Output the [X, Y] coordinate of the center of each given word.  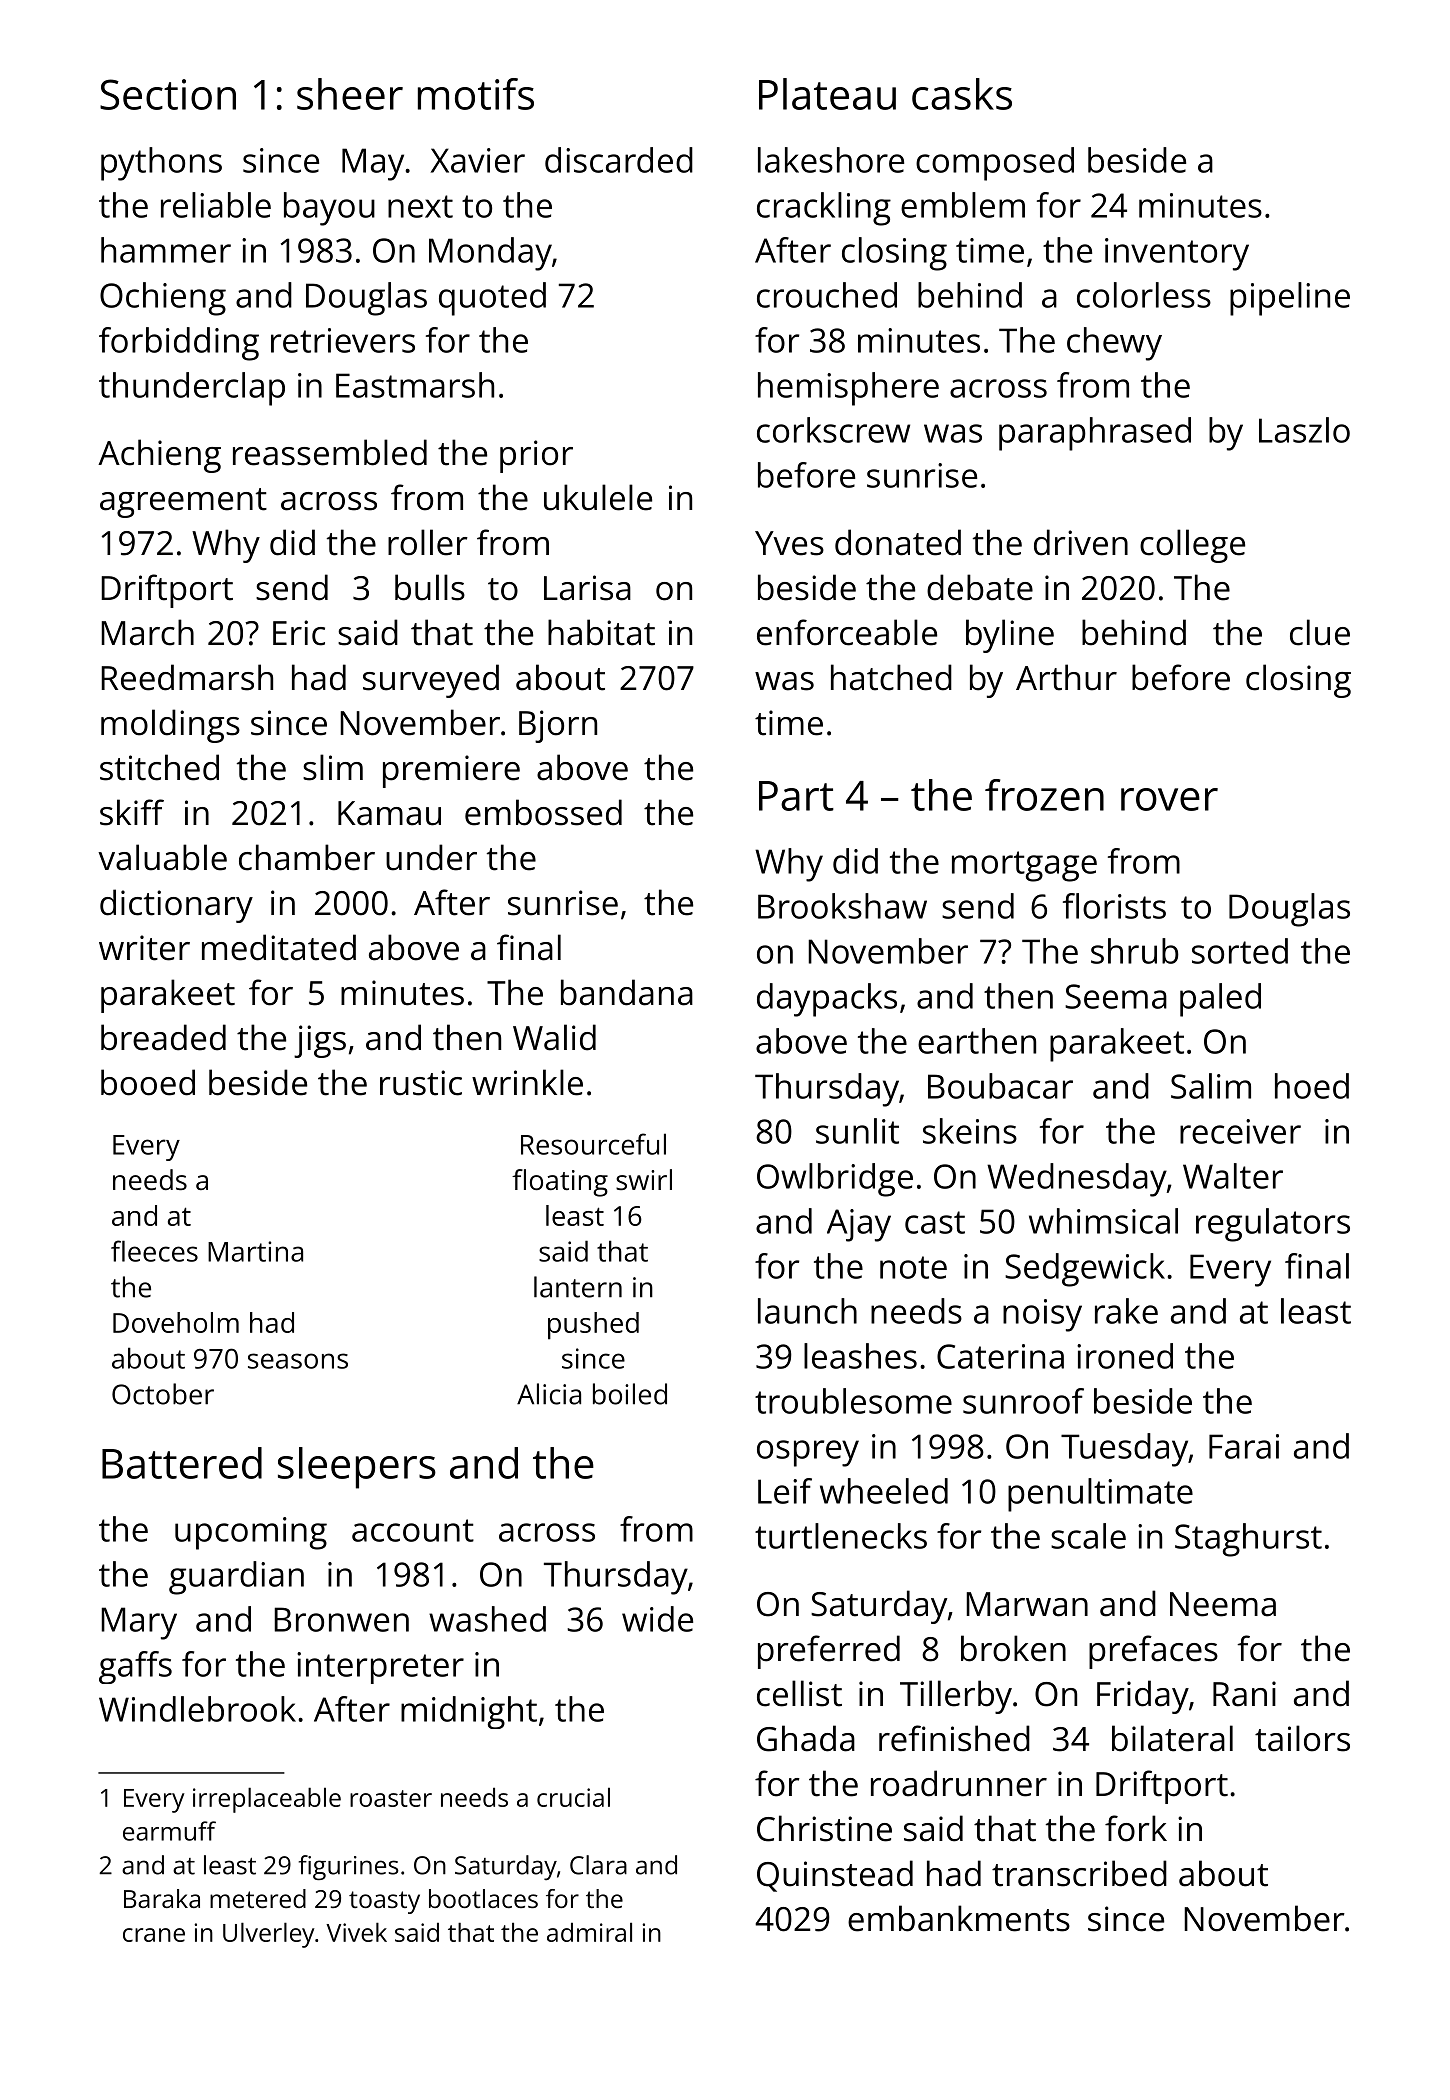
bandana [627, 992]
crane [154, 1935]
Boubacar [1000, 1086]
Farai [1244, 1446]
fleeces [154, 1251]
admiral [589, 1932]
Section [168, 94]
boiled [630, 1394]
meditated [279, 947]
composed [995, 164]
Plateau [827, 94]
